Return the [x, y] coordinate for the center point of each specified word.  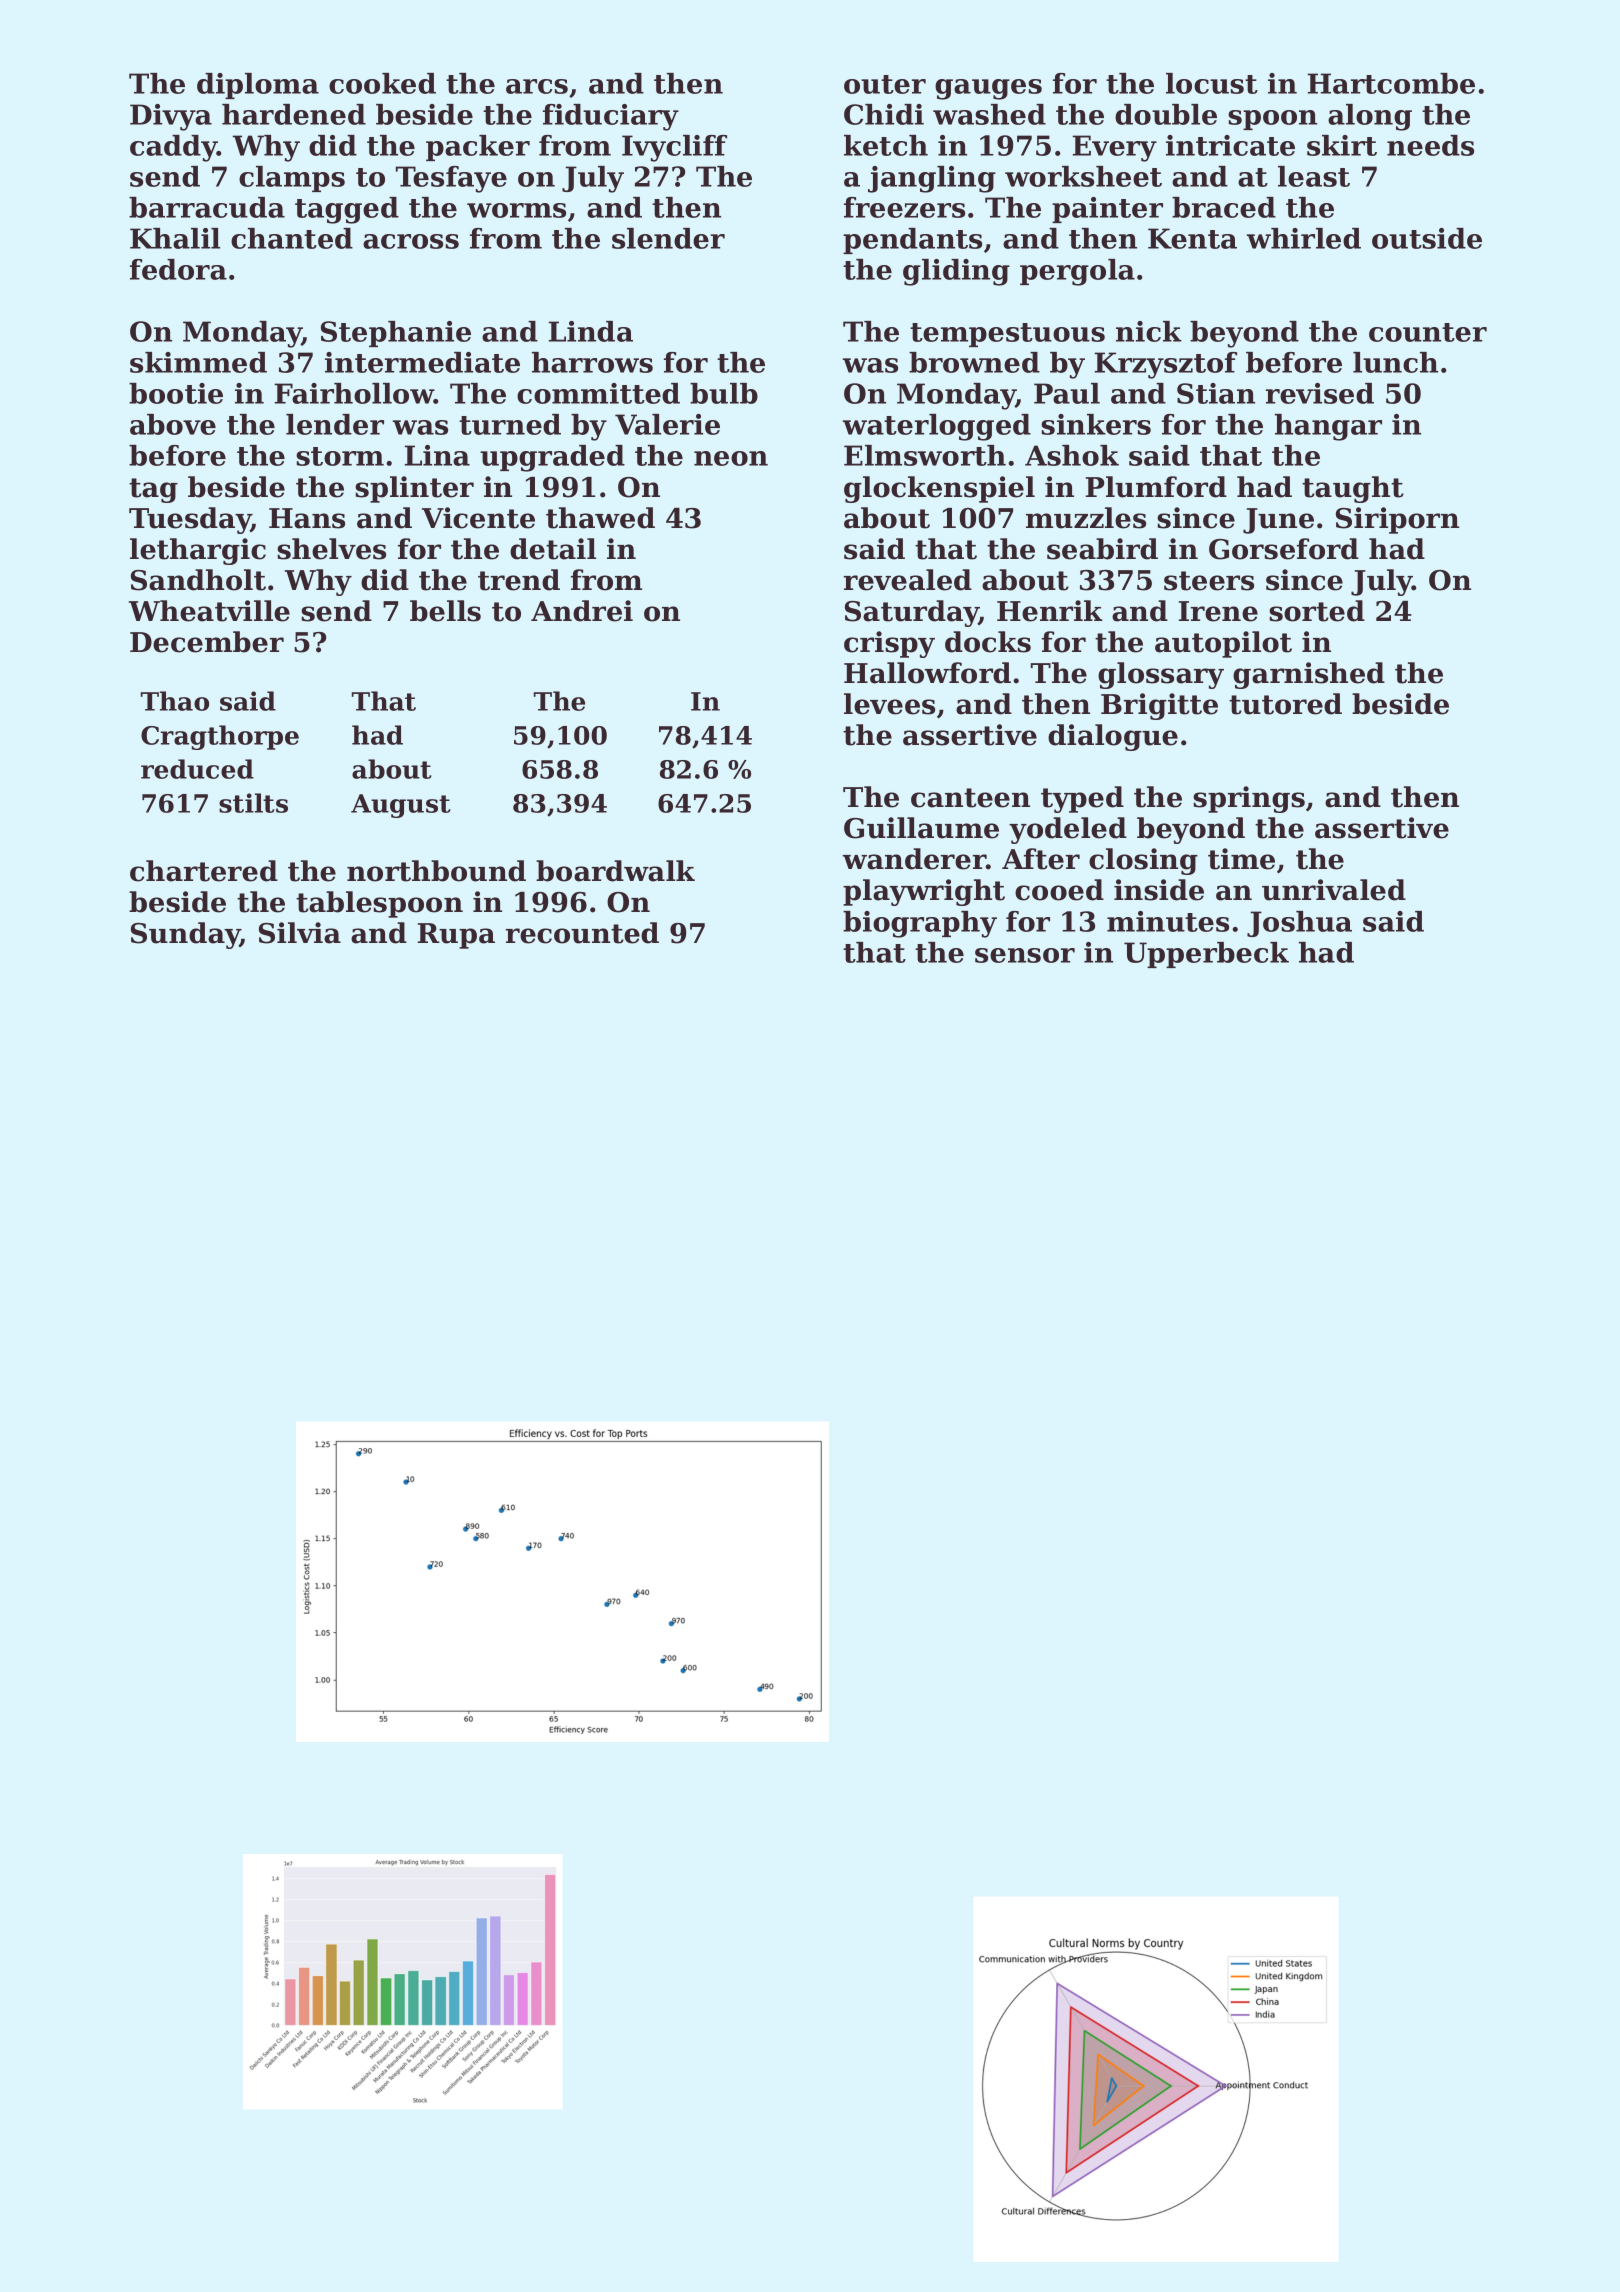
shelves [331, 549]
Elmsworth [925, 455]
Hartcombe [1391, 83]
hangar [1328, 427]
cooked [382, 83]
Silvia [300, 933]
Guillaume [921, 828]
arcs [537, 86]
